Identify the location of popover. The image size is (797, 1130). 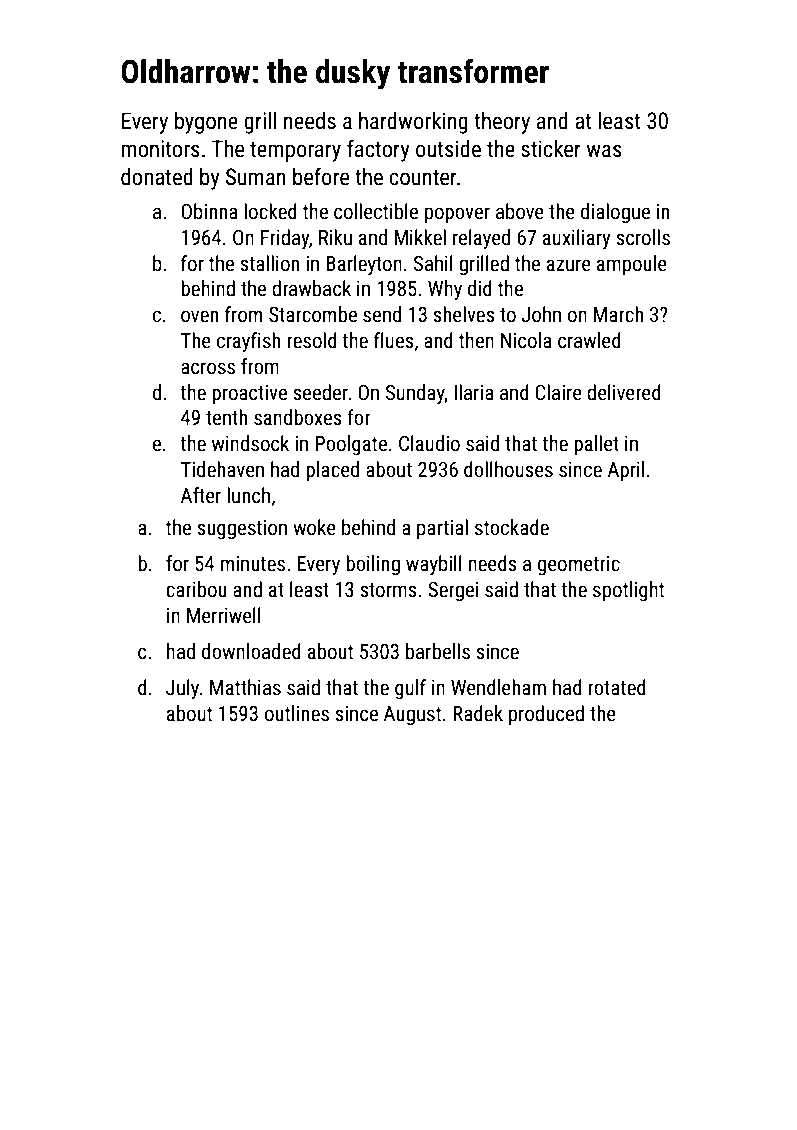
(457, 215).
